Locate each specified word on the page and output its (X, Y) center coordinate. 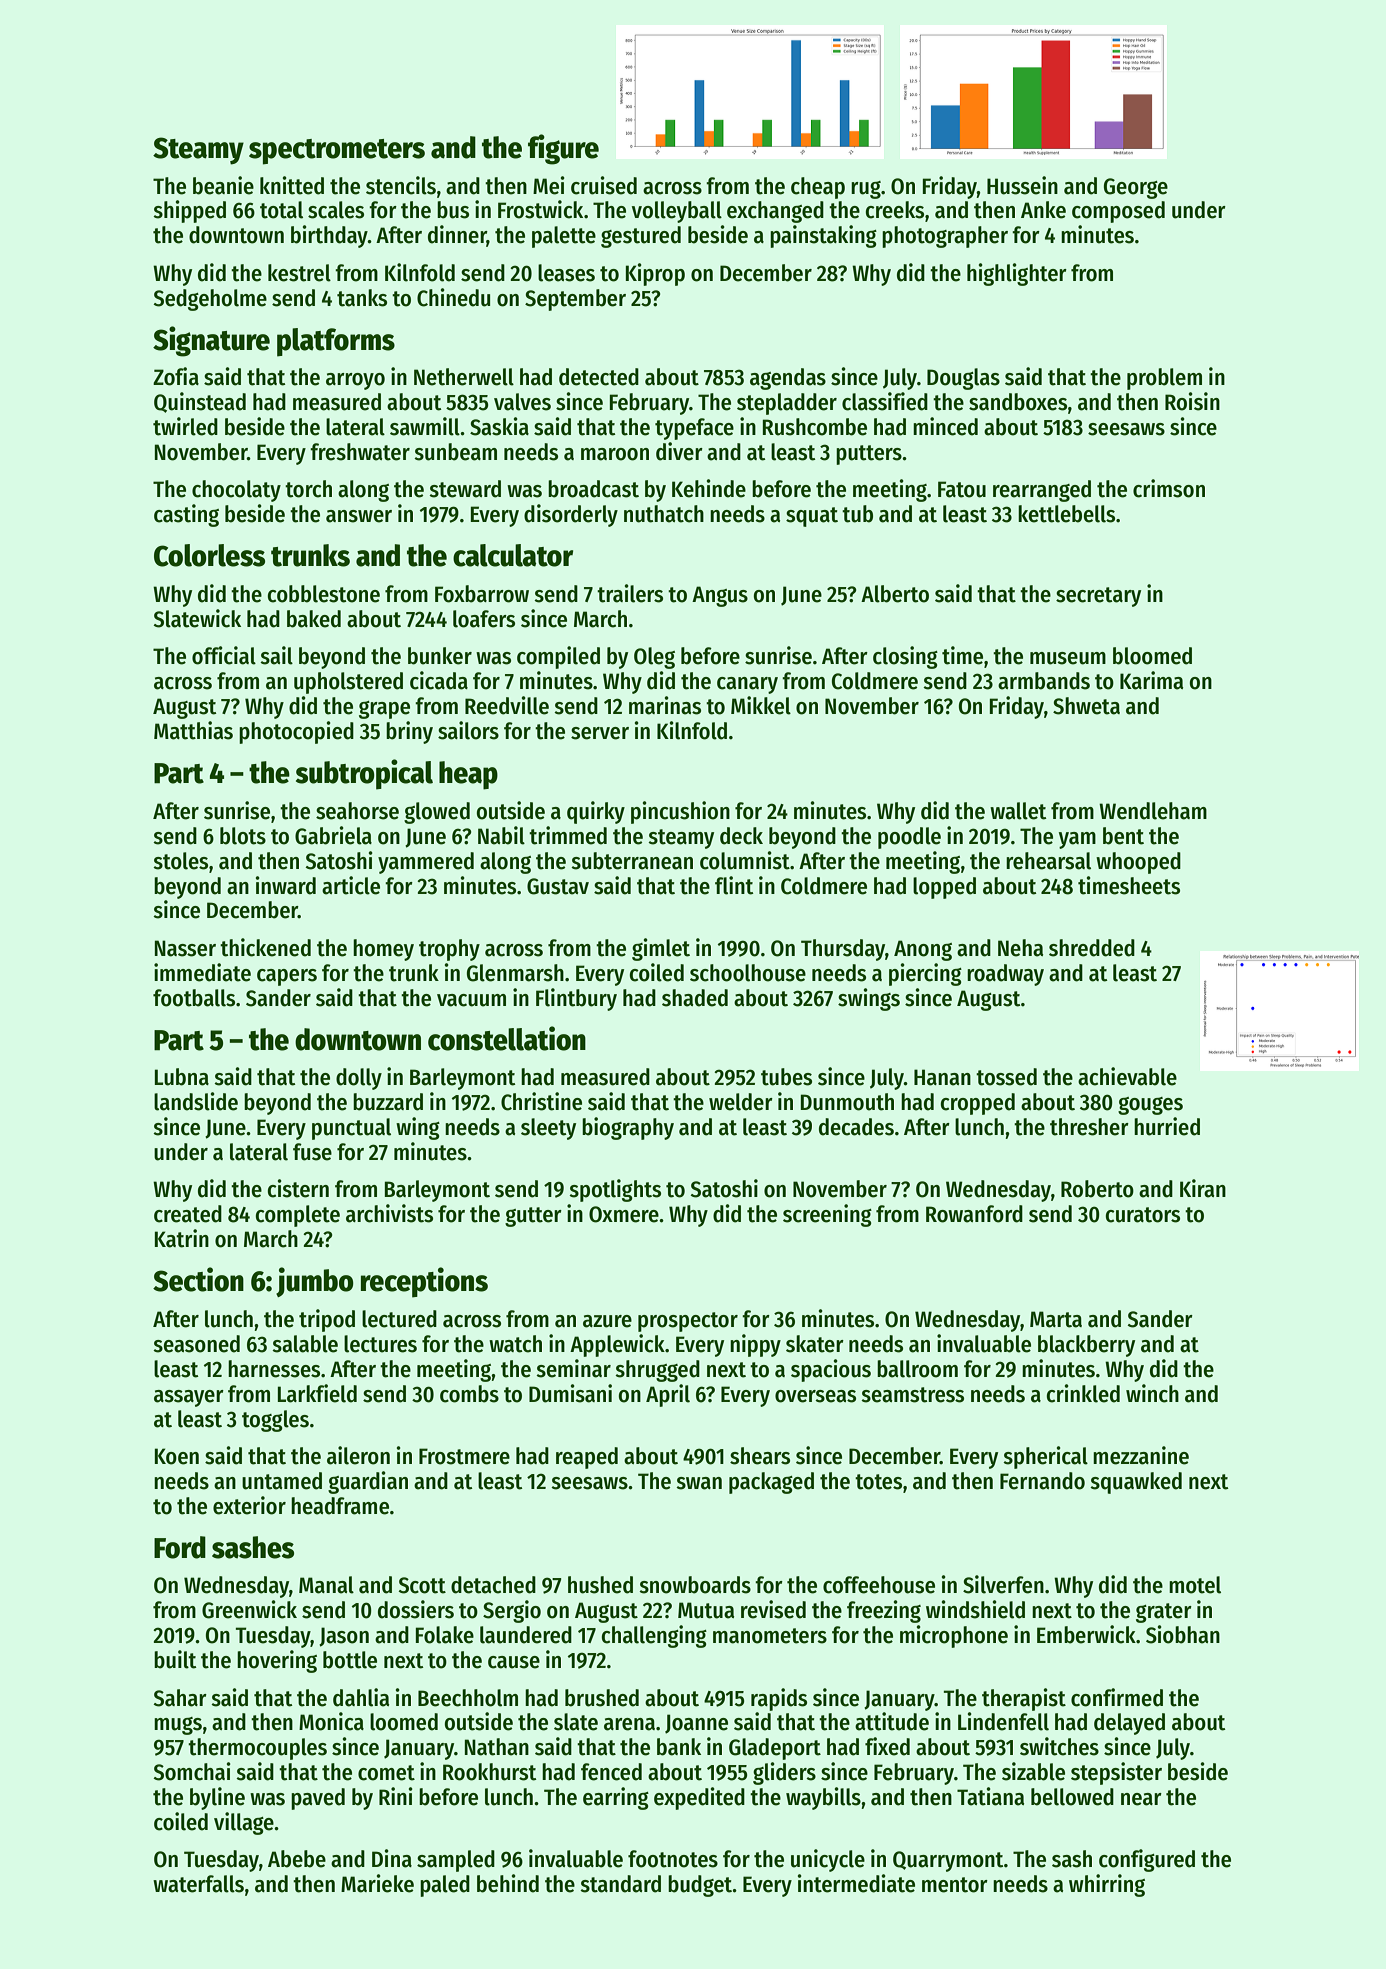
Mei (549, 185)
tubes (786, 1077)
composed (1118, 212)
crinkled (1083, 1393)
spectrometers (337, 152)
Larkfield (317, 1393)
